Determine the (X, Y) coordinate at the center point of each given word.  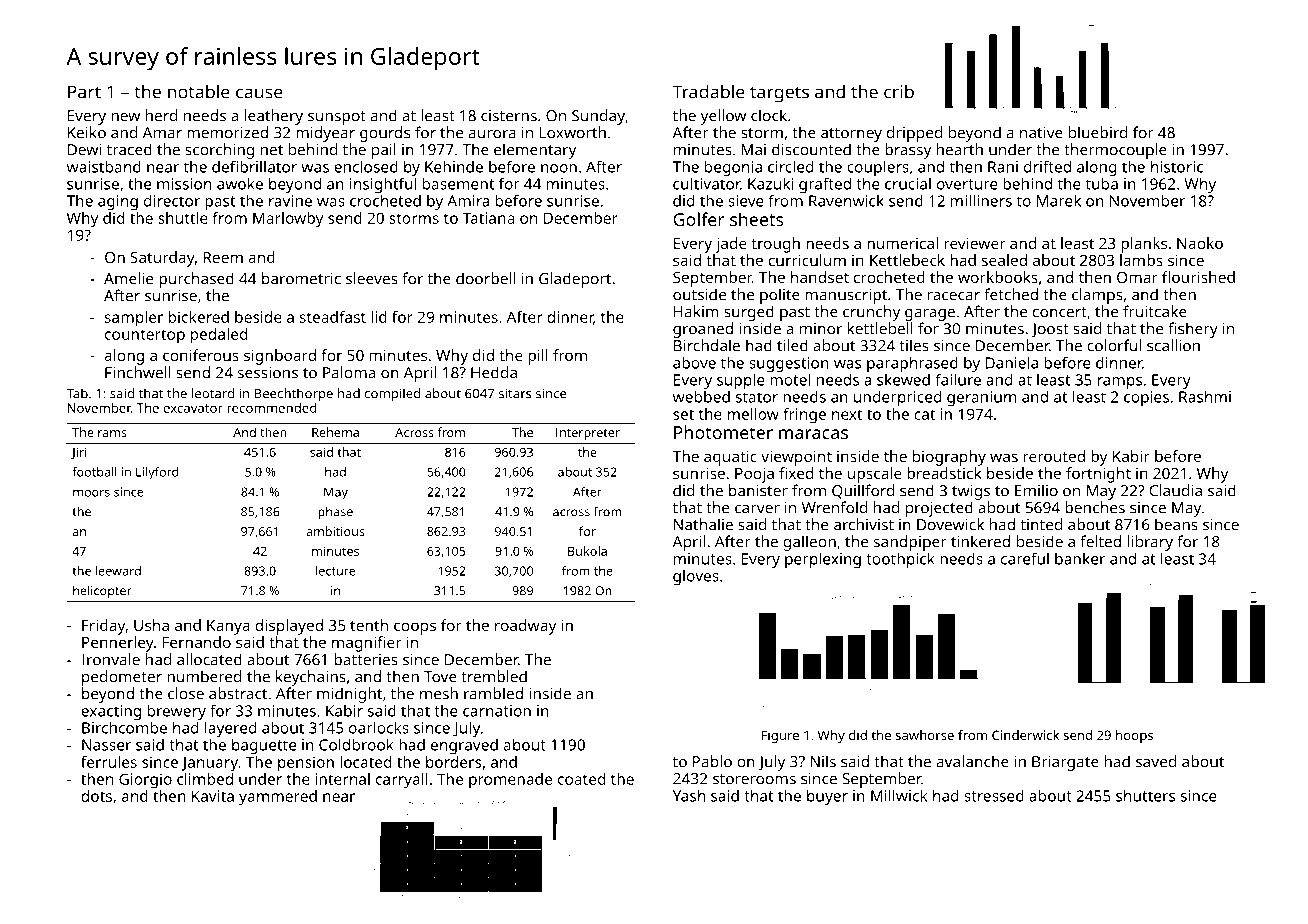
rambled (493, 693)
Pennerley (118, 644)
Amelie (128, 278)
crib (899, 91)
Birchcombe (124, 727)
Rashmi (1205, 396)
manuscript (846, 296)
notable (199, 91)
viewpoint (796, 458)
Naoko (1200, 243)
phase (335, 513)
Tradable (708, 91)
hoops (1134, 736)
